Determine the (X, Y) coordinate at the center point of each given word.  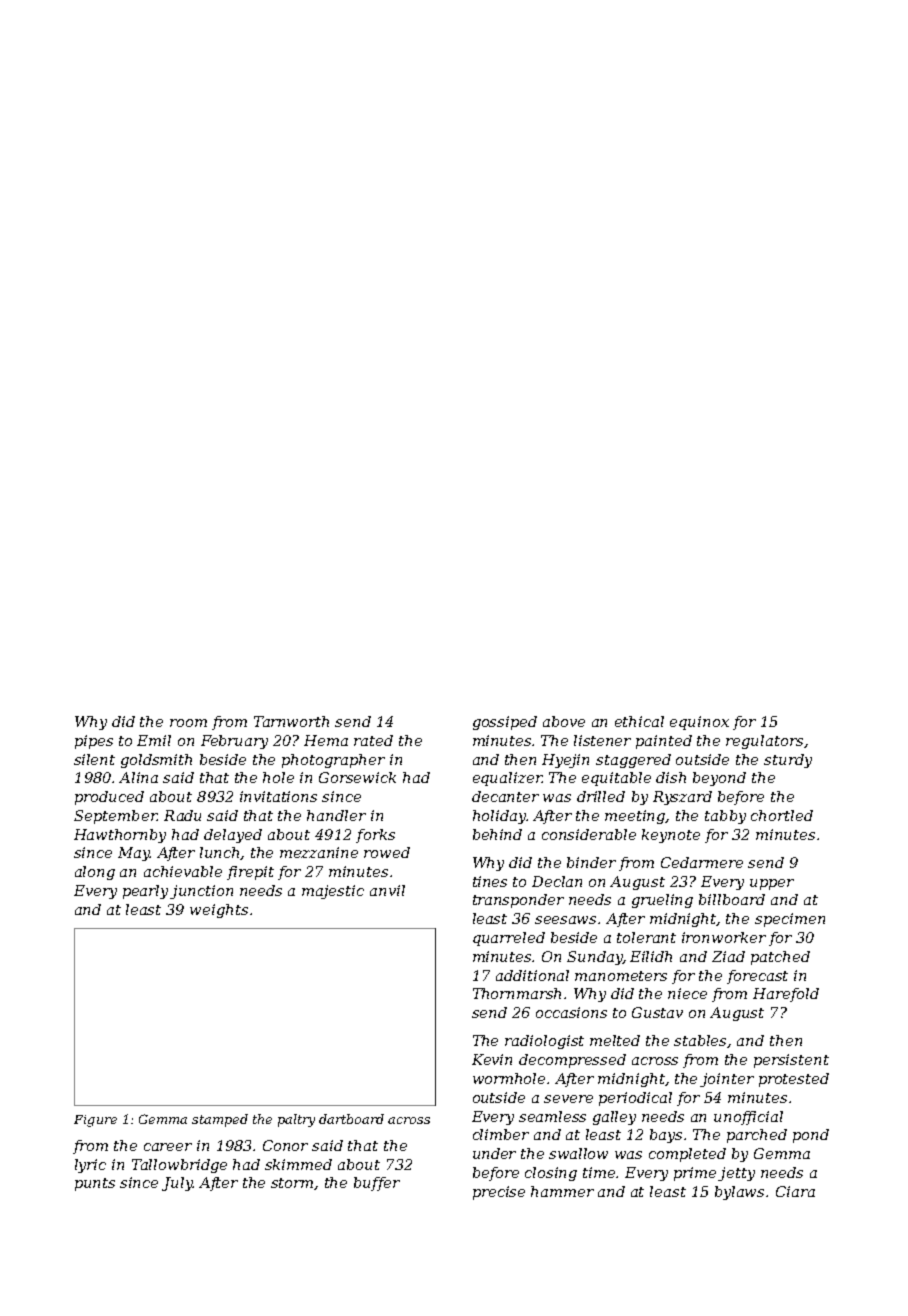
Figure (95, 1121)
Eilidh (651, 956)
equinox (699, 723)
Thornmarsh (517, 993)
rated (373, 740)
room (188, 723)
